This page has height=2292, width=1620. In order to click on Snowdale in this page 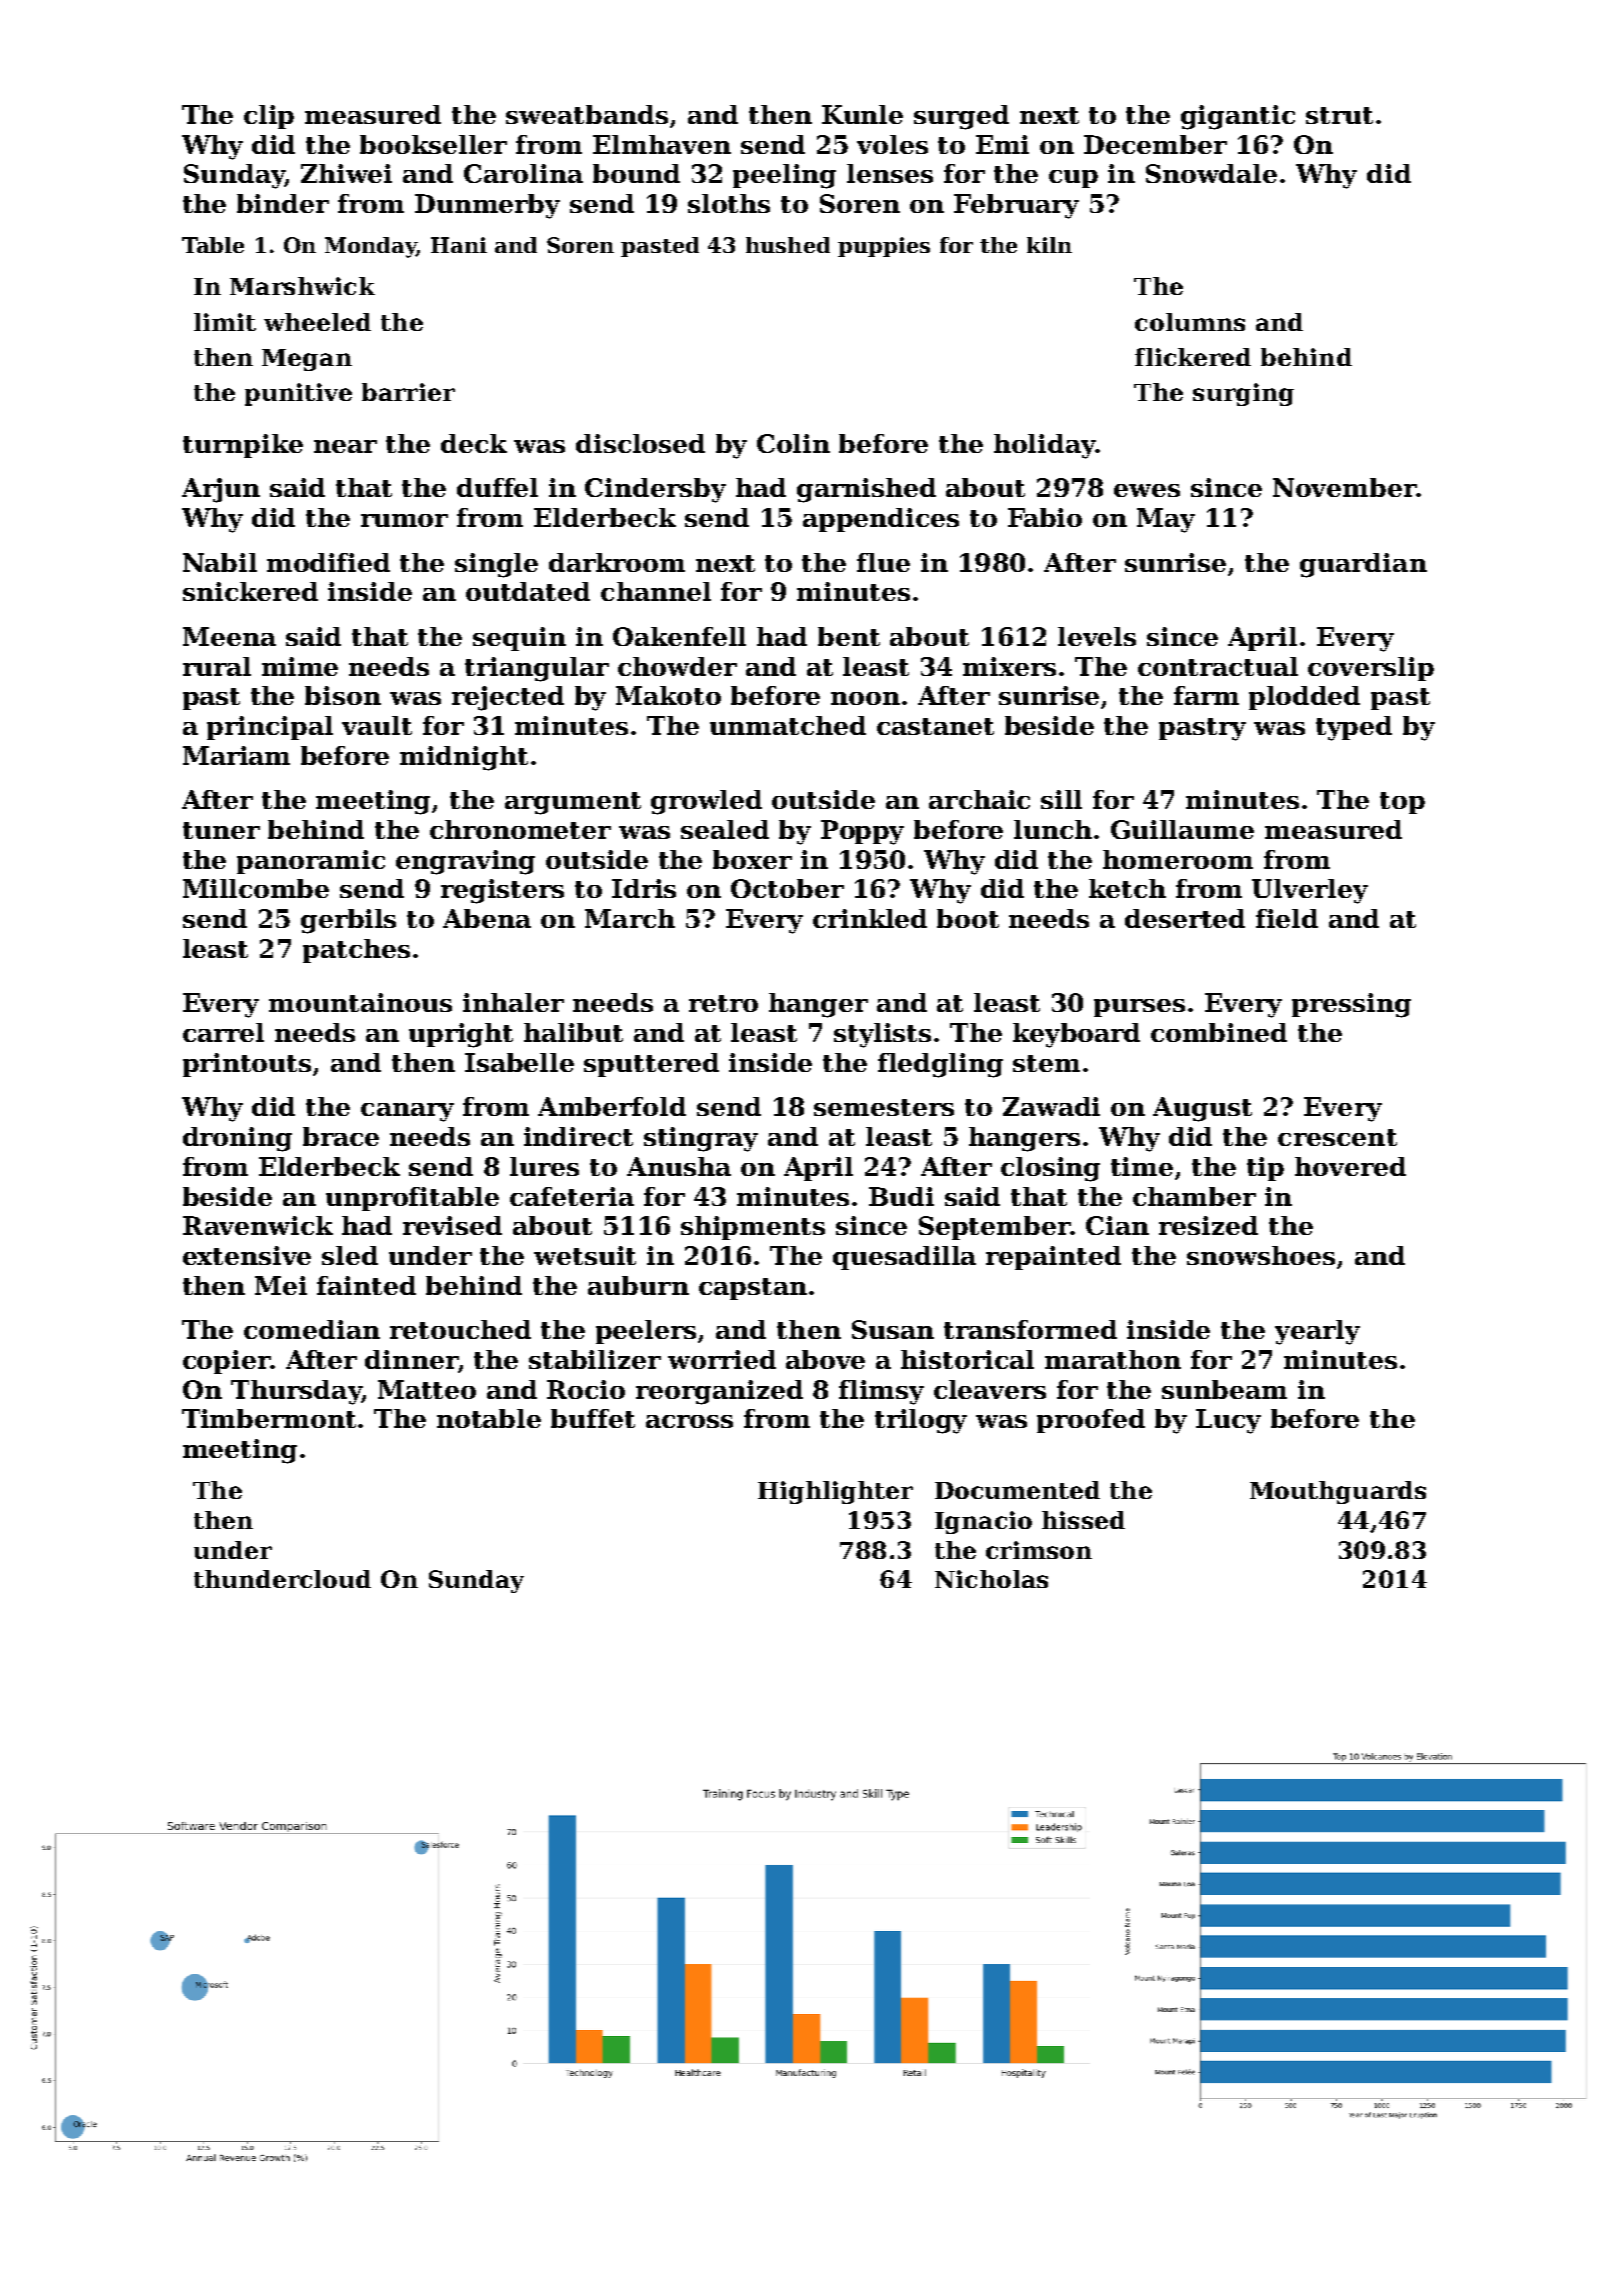, I will do `click(1211, 173)`.
